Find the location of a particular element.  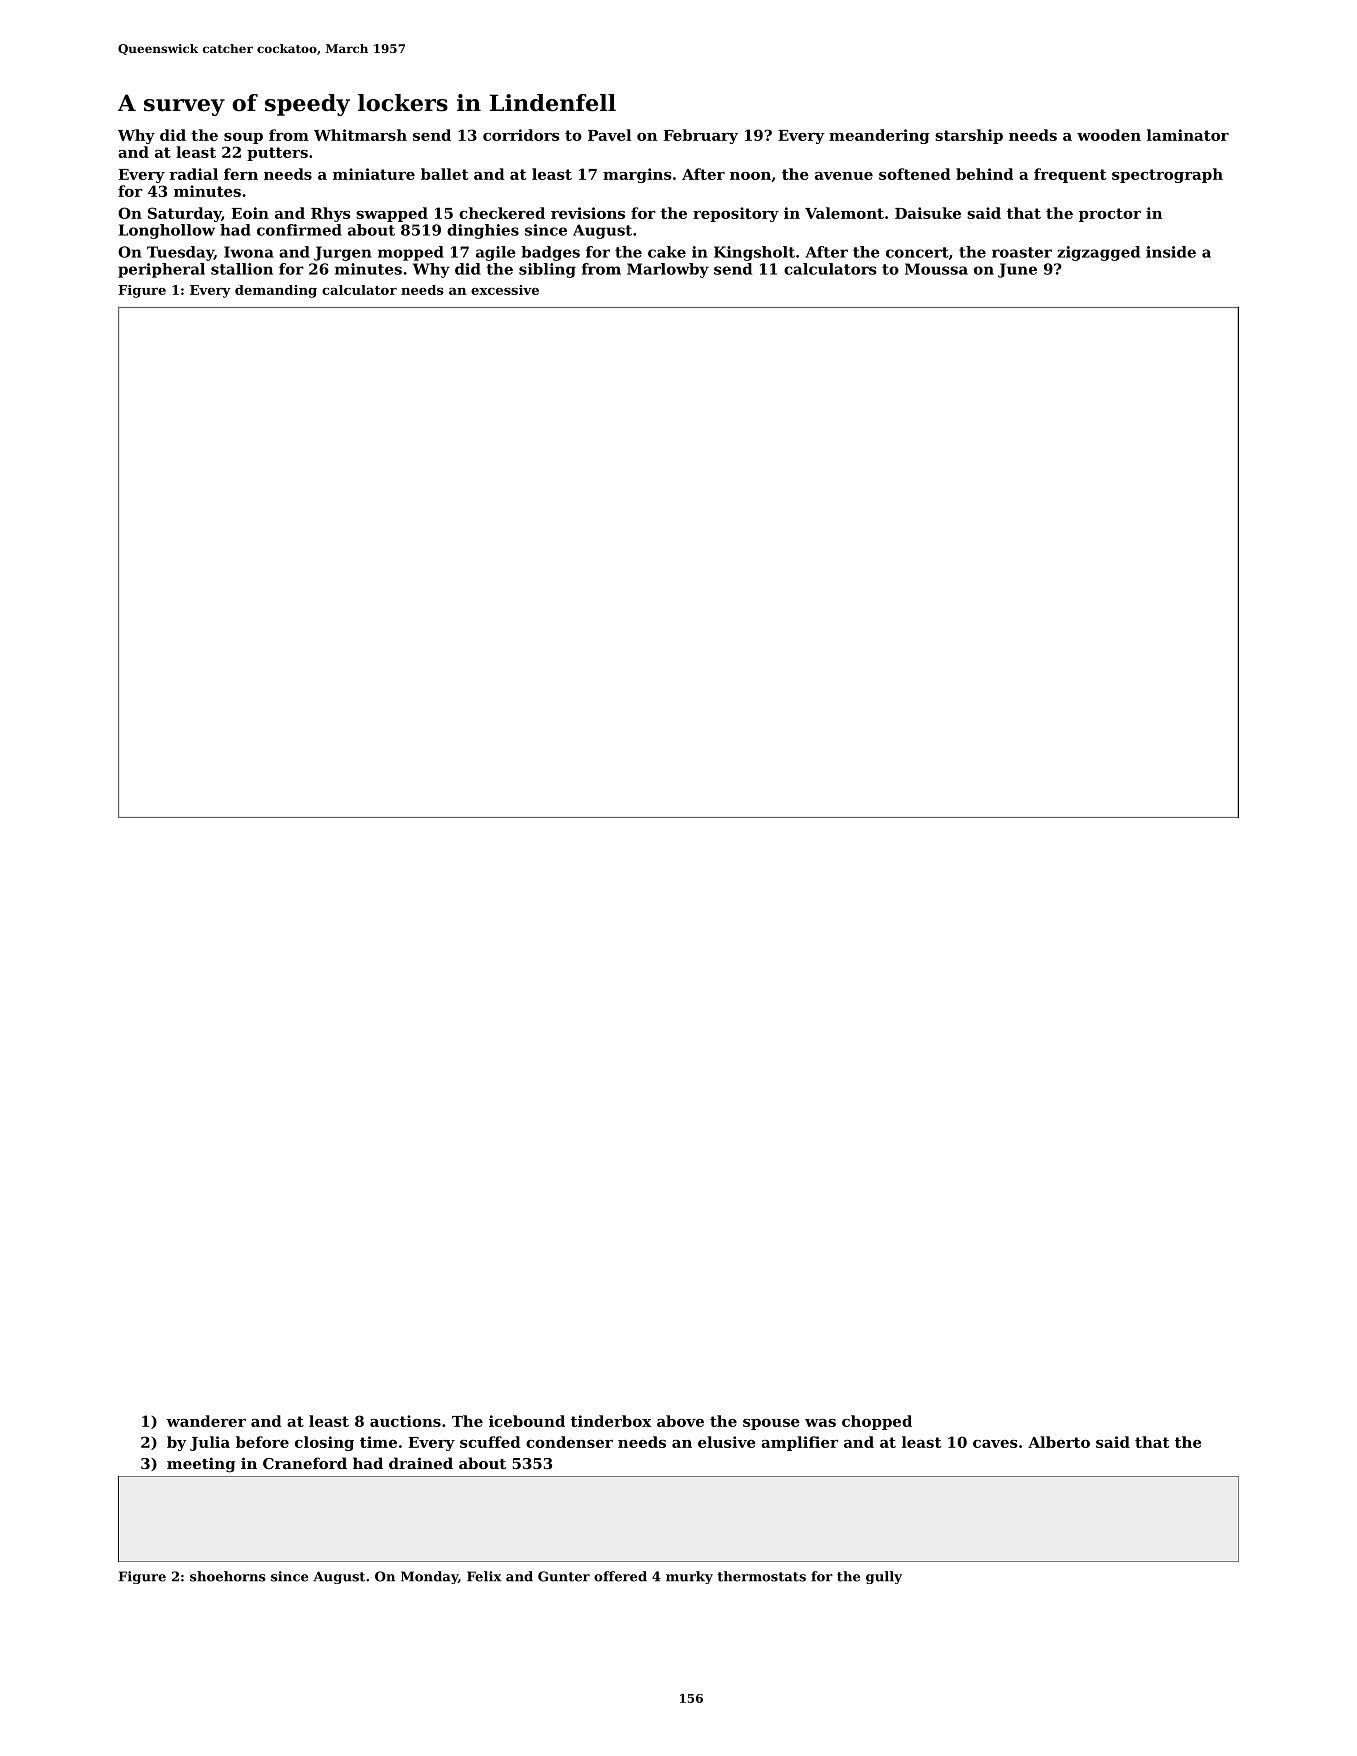

Alberto is located at coordinates (1059, 1442).
